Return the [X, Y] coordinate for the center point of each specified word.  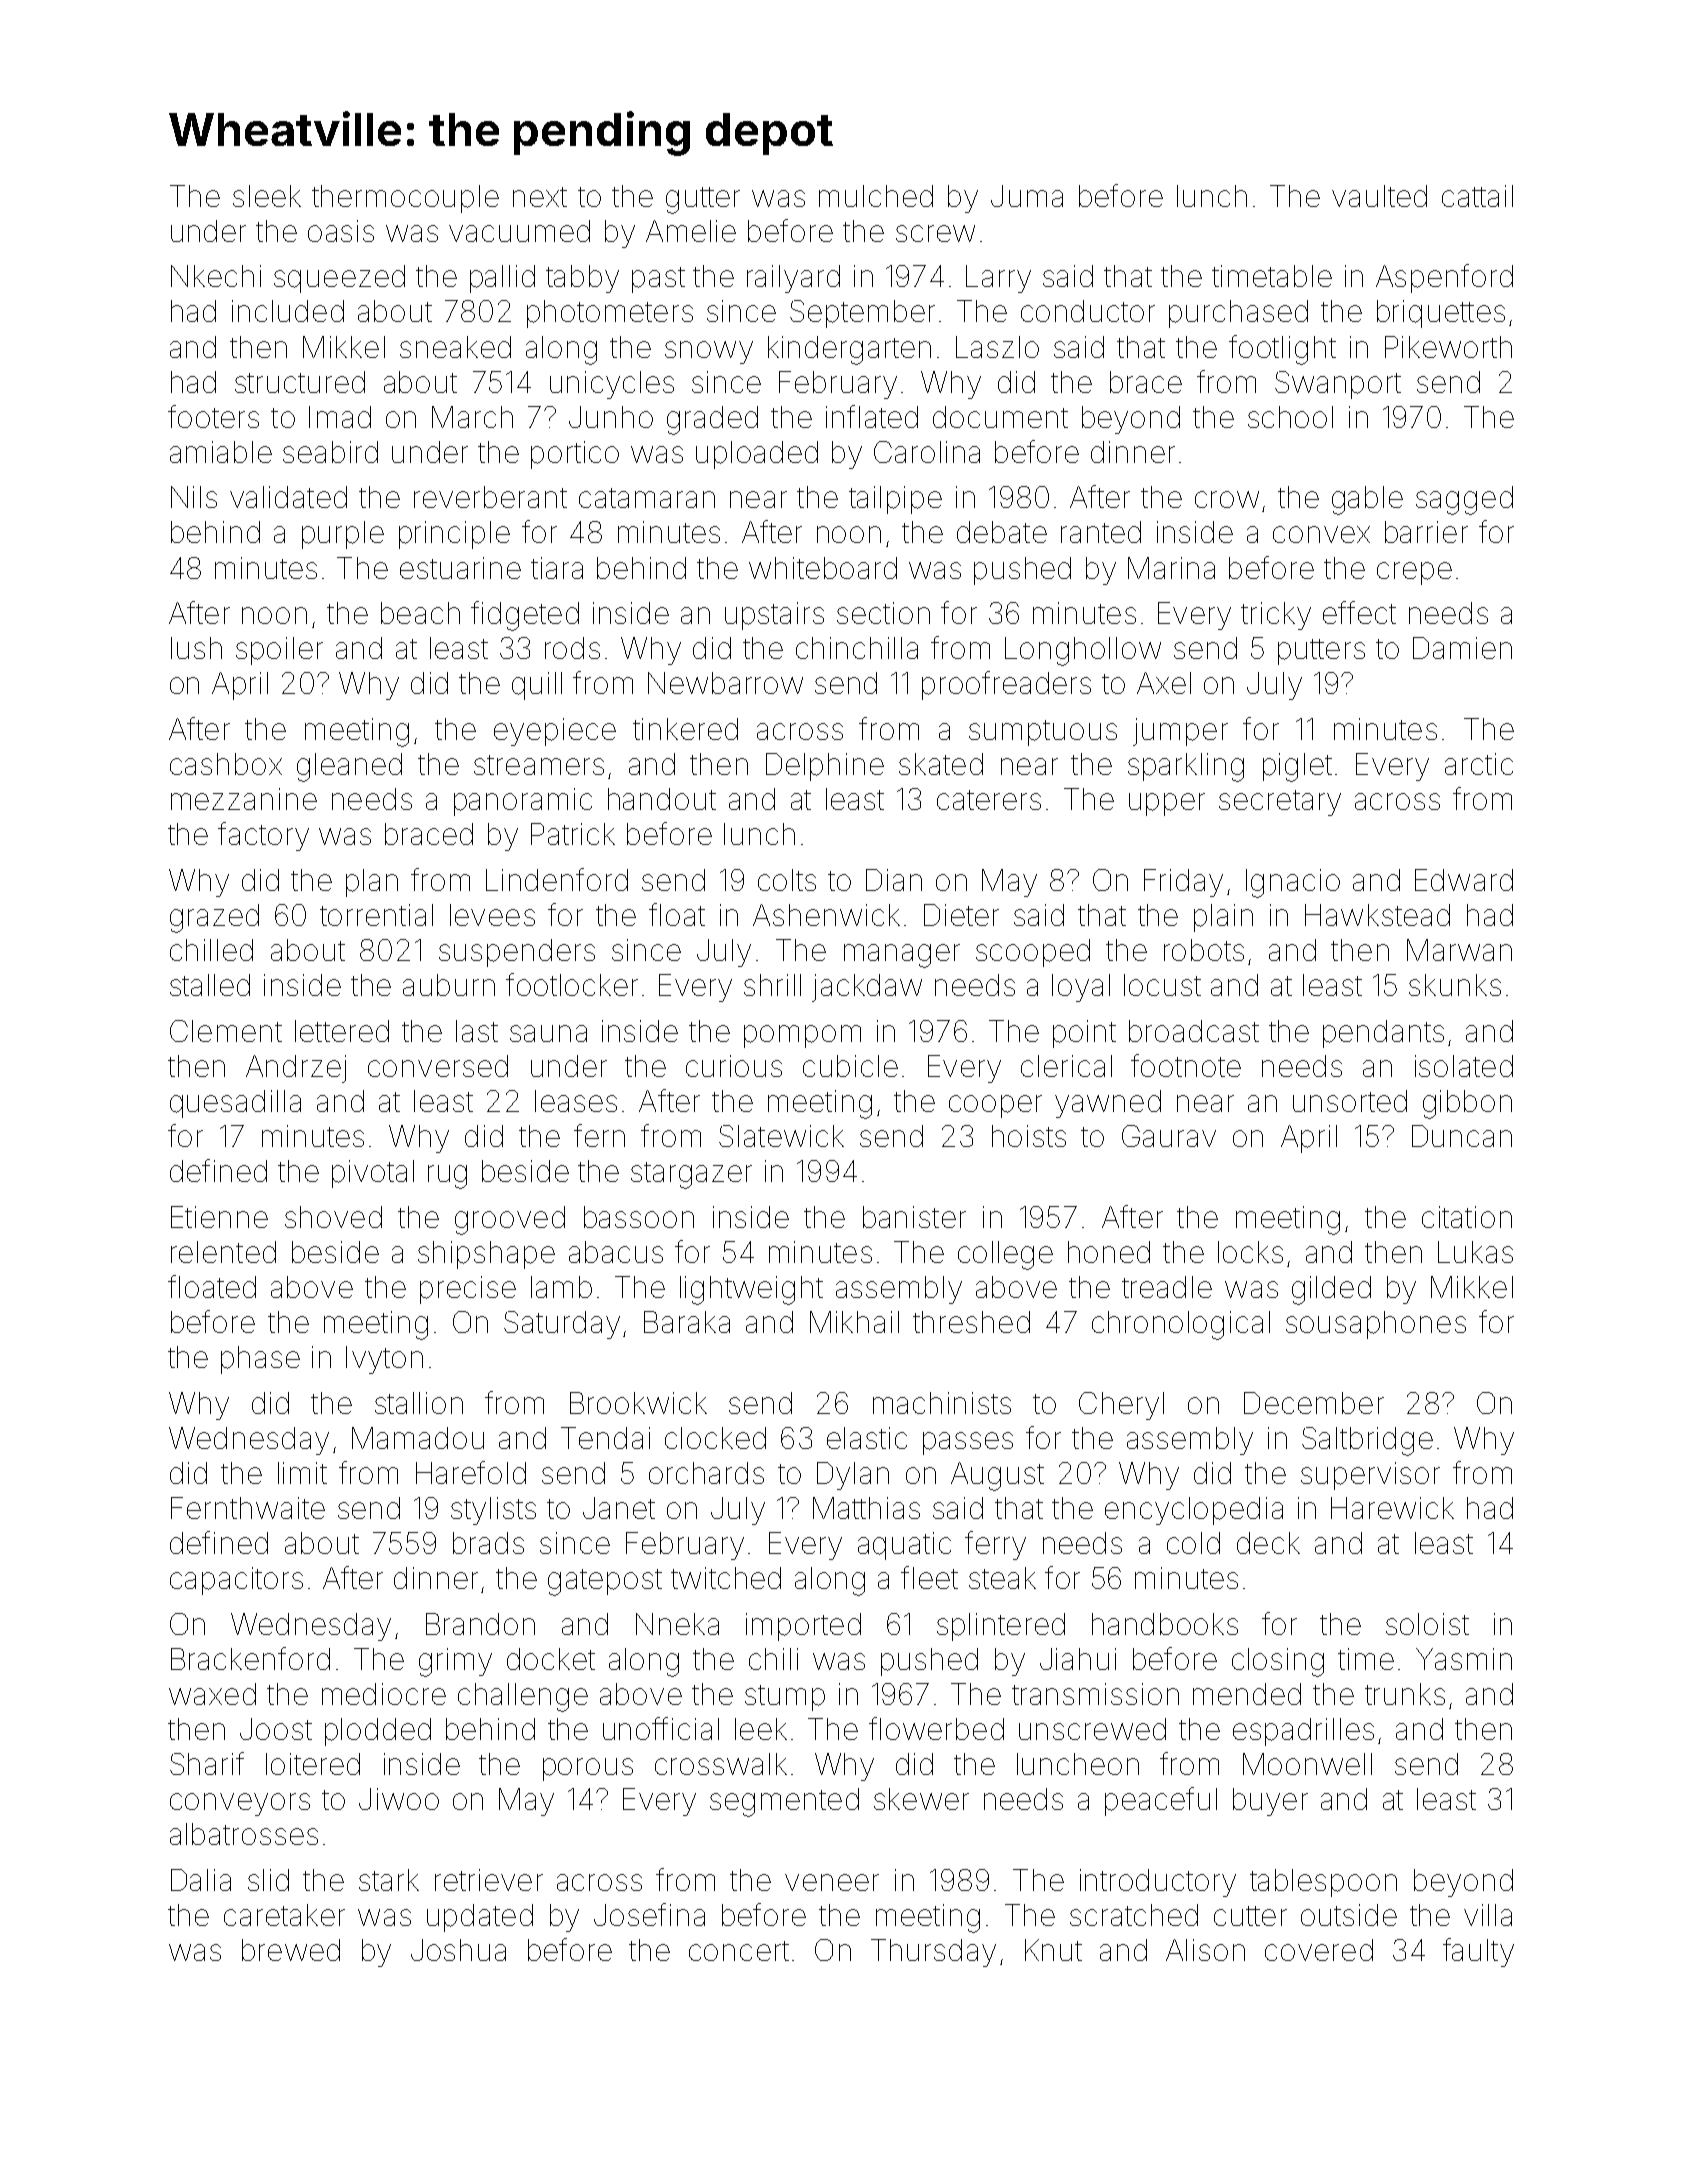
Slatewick [781, 1136]
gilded [1331, 1290]
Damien [1462, 648]
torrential [376, 915]
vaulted [1379, 196]
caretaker [284, 1915]
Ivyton [384, 1360]
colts [787, 880]
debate [1002, 532]
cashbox [226, 764]
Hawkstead [1377, 915]
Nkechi [216, 276]
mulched [876, 196]
